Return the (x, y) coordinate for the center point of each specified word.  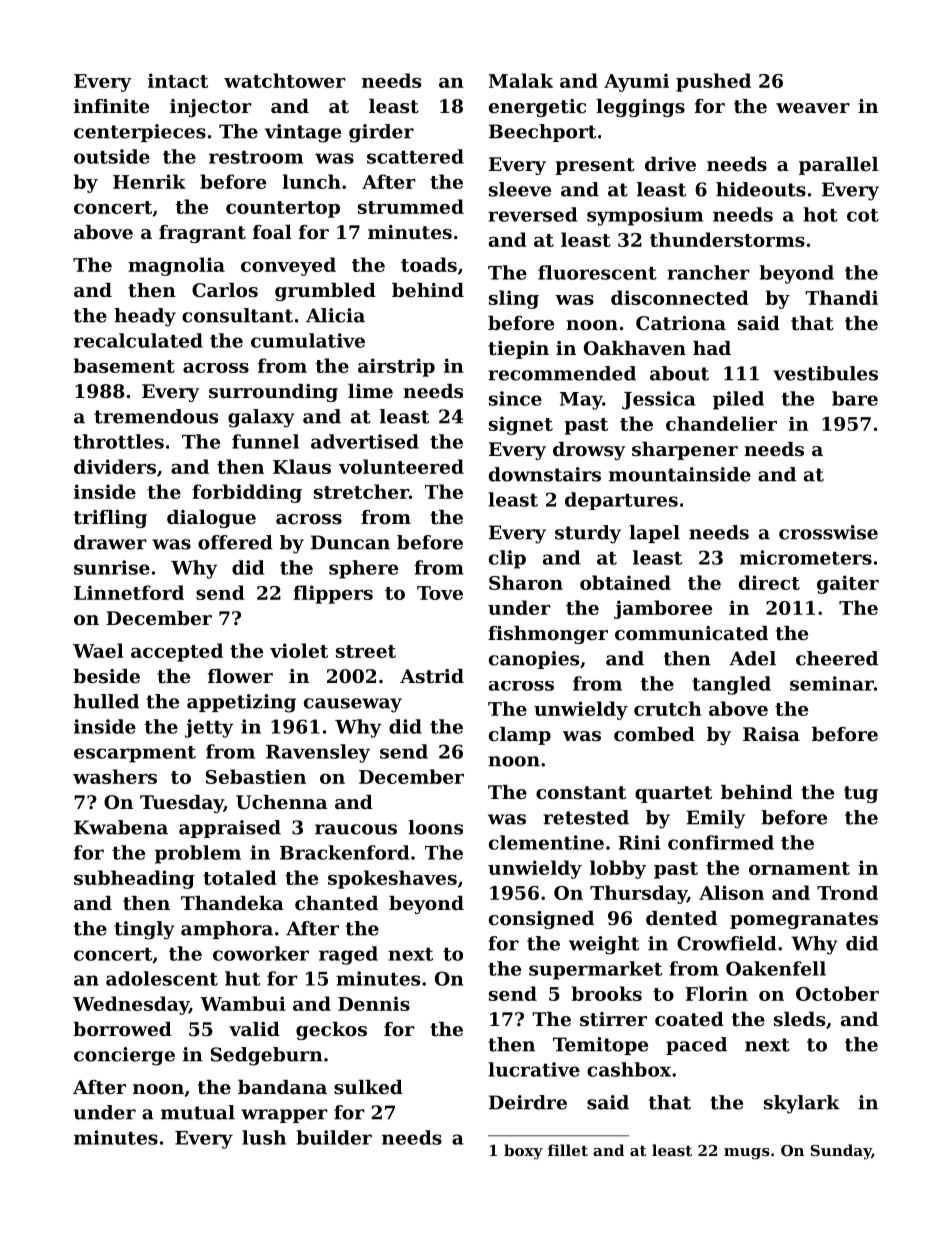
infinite (111, 106)
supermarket (595, 970)
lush (264, 1137)
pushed (713, 82)
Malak (521, 80)
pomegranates (804, 920)
